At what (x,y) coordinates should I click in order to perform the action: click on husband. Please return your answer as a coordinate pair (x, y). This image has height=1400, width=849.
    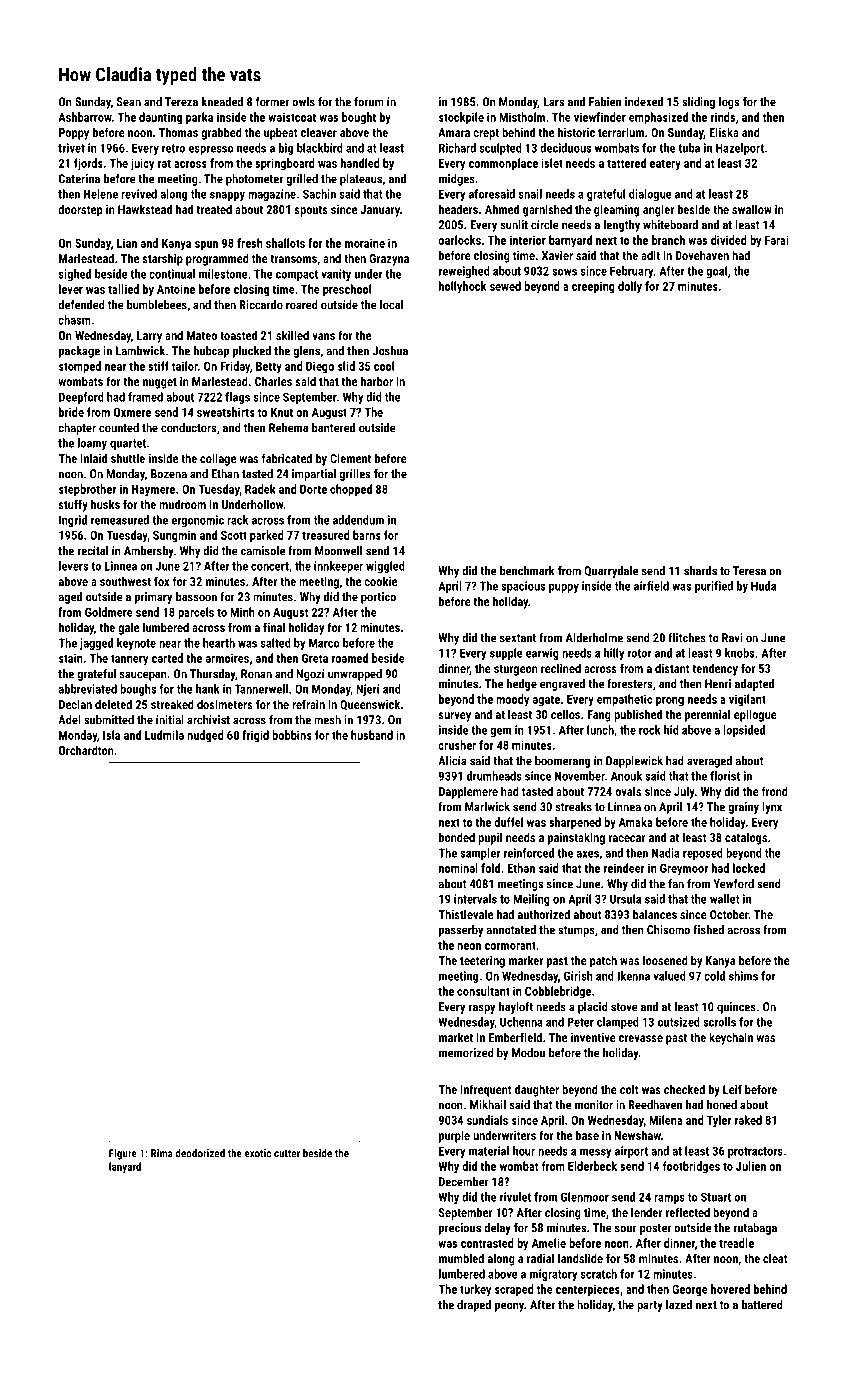
    Looking at the image, I should click on (372, 735).
